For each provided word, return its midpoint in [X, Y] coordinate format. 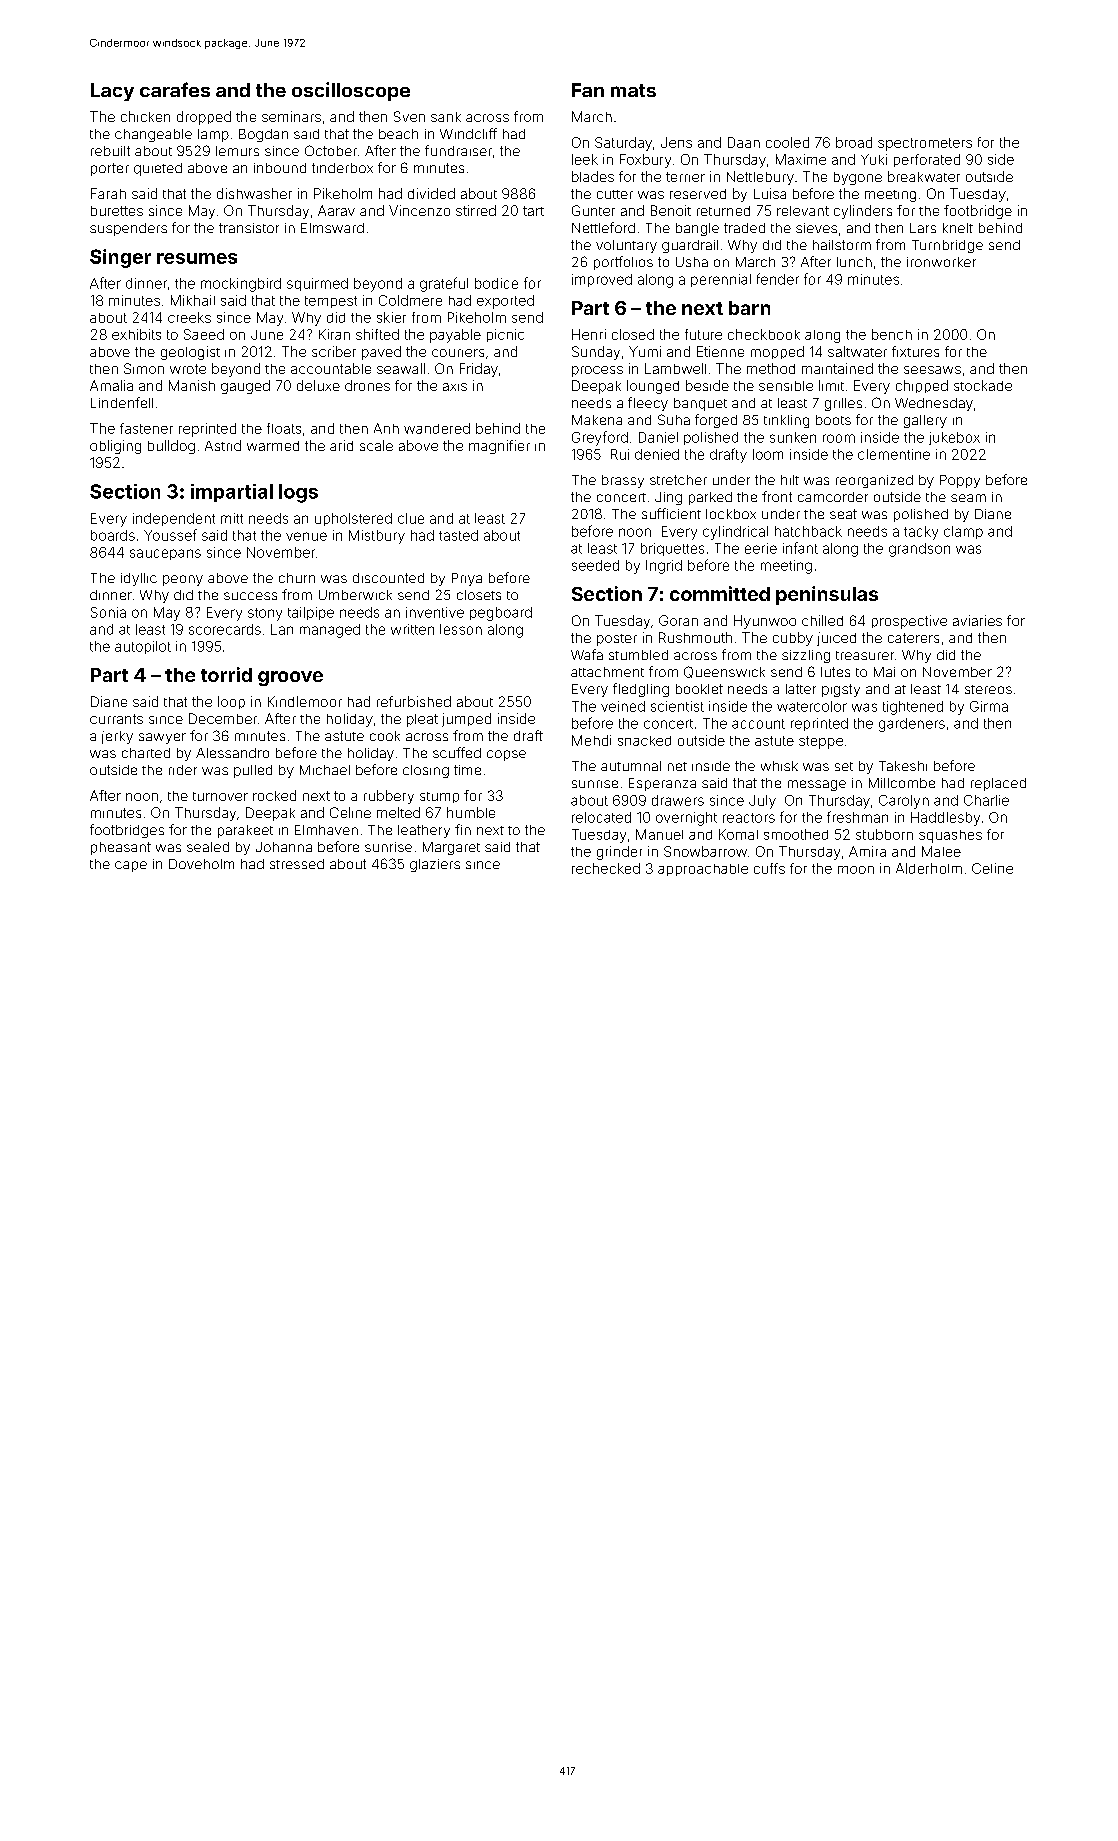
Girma [989, 706]
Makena [597, 420]
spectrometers [925, 144]
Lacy [112, 92]
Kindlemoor [305, 701]
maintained [837, 368]
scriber [334, 351]
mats [633, 90]
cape [131, 866]
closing [426, 771]
